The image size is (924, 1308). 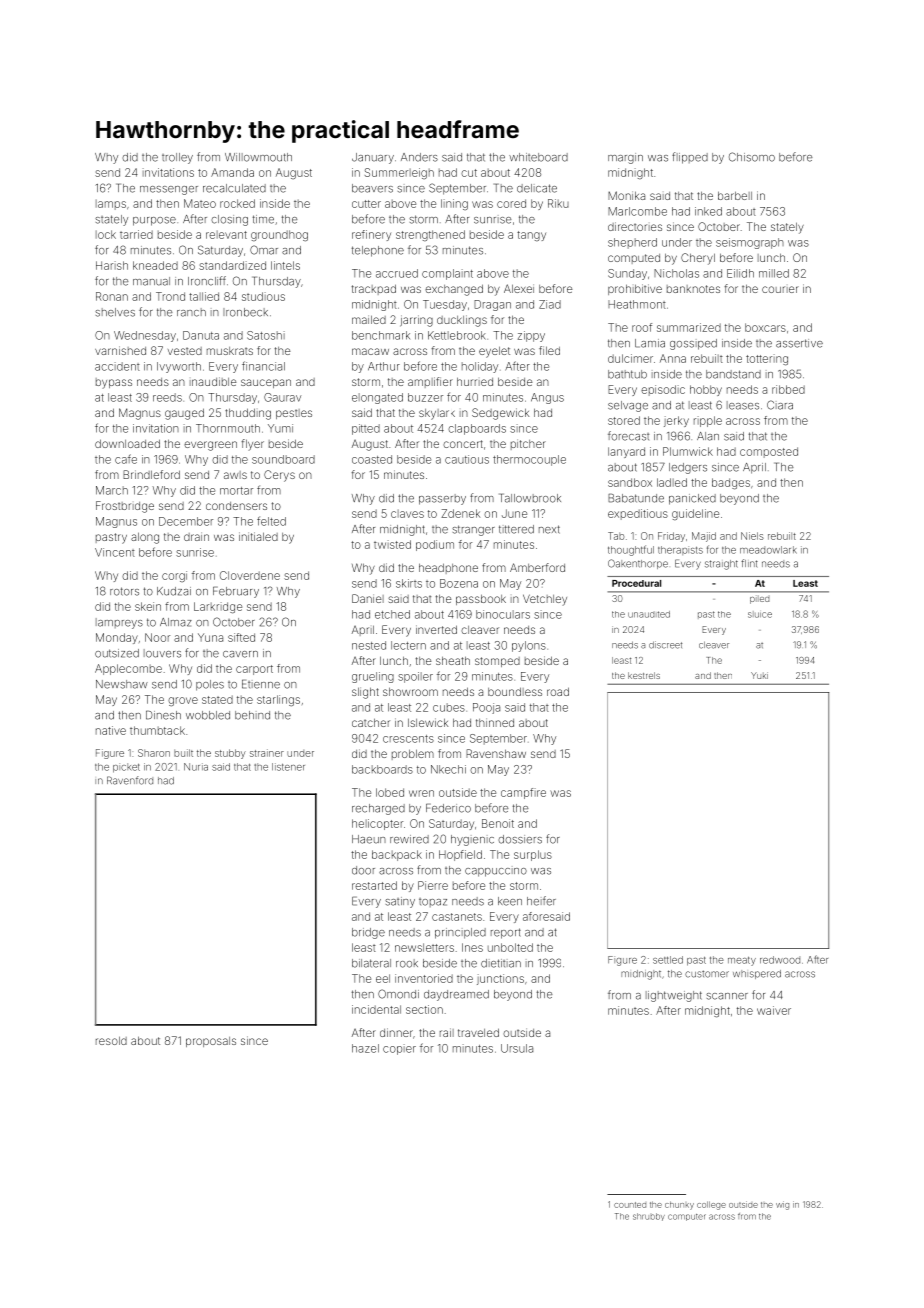 What do you see at coordinates (106, 234) in the page?
I see `lock` at bounding box center [106, 234].
